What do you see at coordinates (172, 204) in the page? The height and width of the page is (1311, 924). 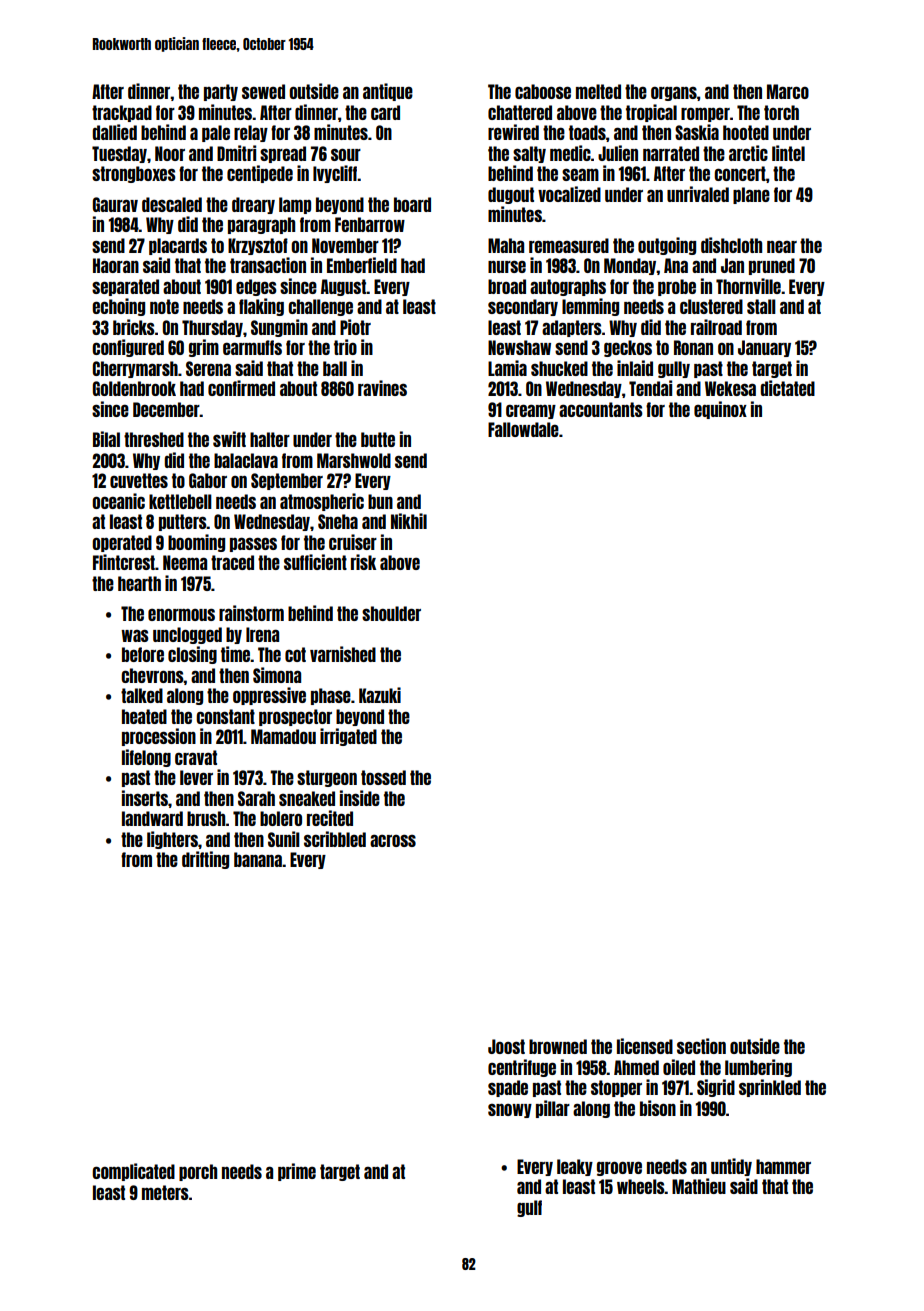 I see `descaled` at bounding box center [172, 204].
